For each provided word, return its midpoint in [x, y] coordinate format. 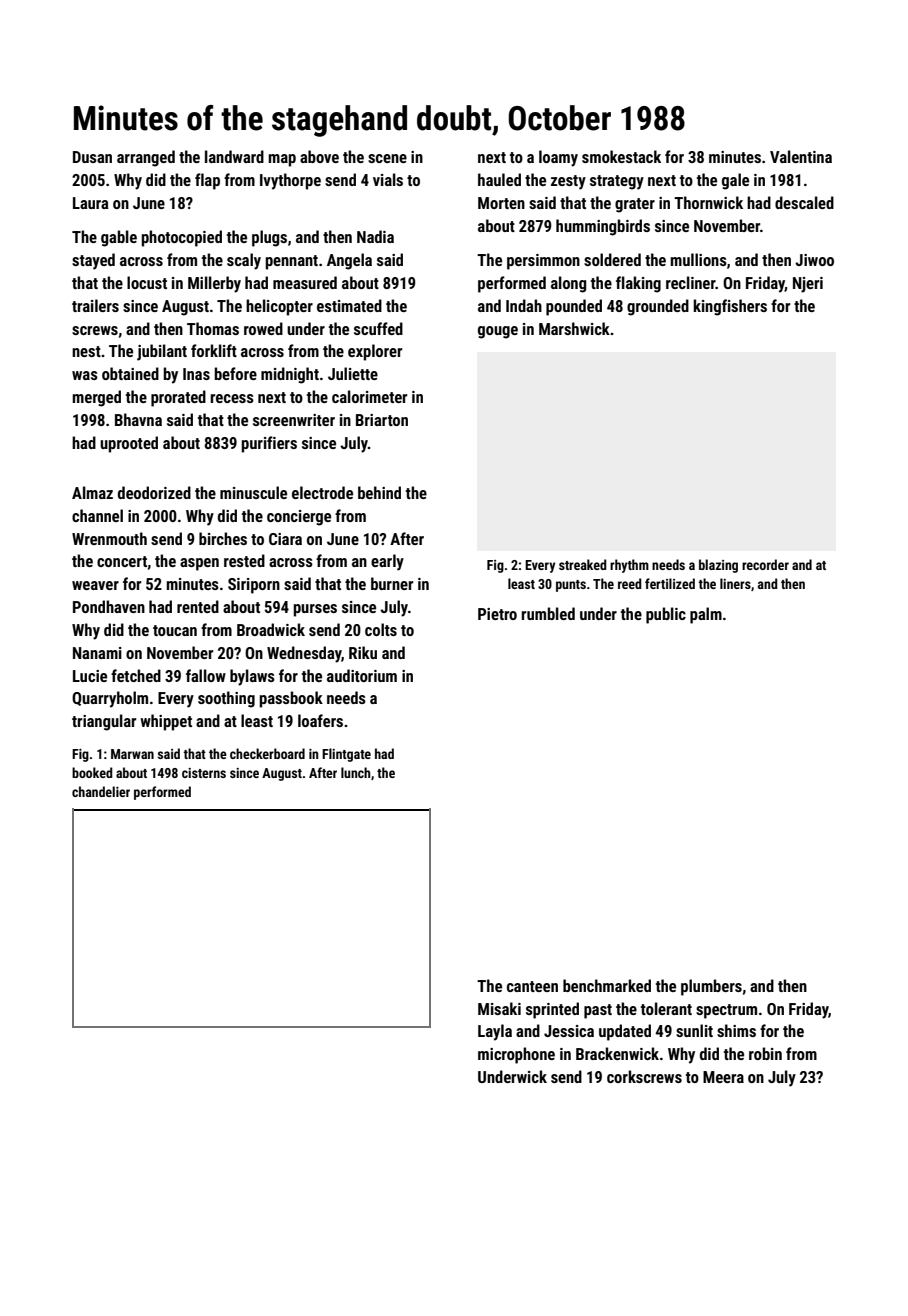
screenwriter [294, 420]
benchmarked [607, 985]
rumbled [548, 613]
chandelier [101, 791]
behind [379, 492]
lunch [355, 772]
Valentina [801, 156]
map [282, 160]
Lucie [90, 676]
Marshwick [574, 328]
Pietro [497, 614]
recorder [765, 564]
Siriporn [254, 586]
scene [387, 158]
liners [735, 583]
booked [92, 772]
